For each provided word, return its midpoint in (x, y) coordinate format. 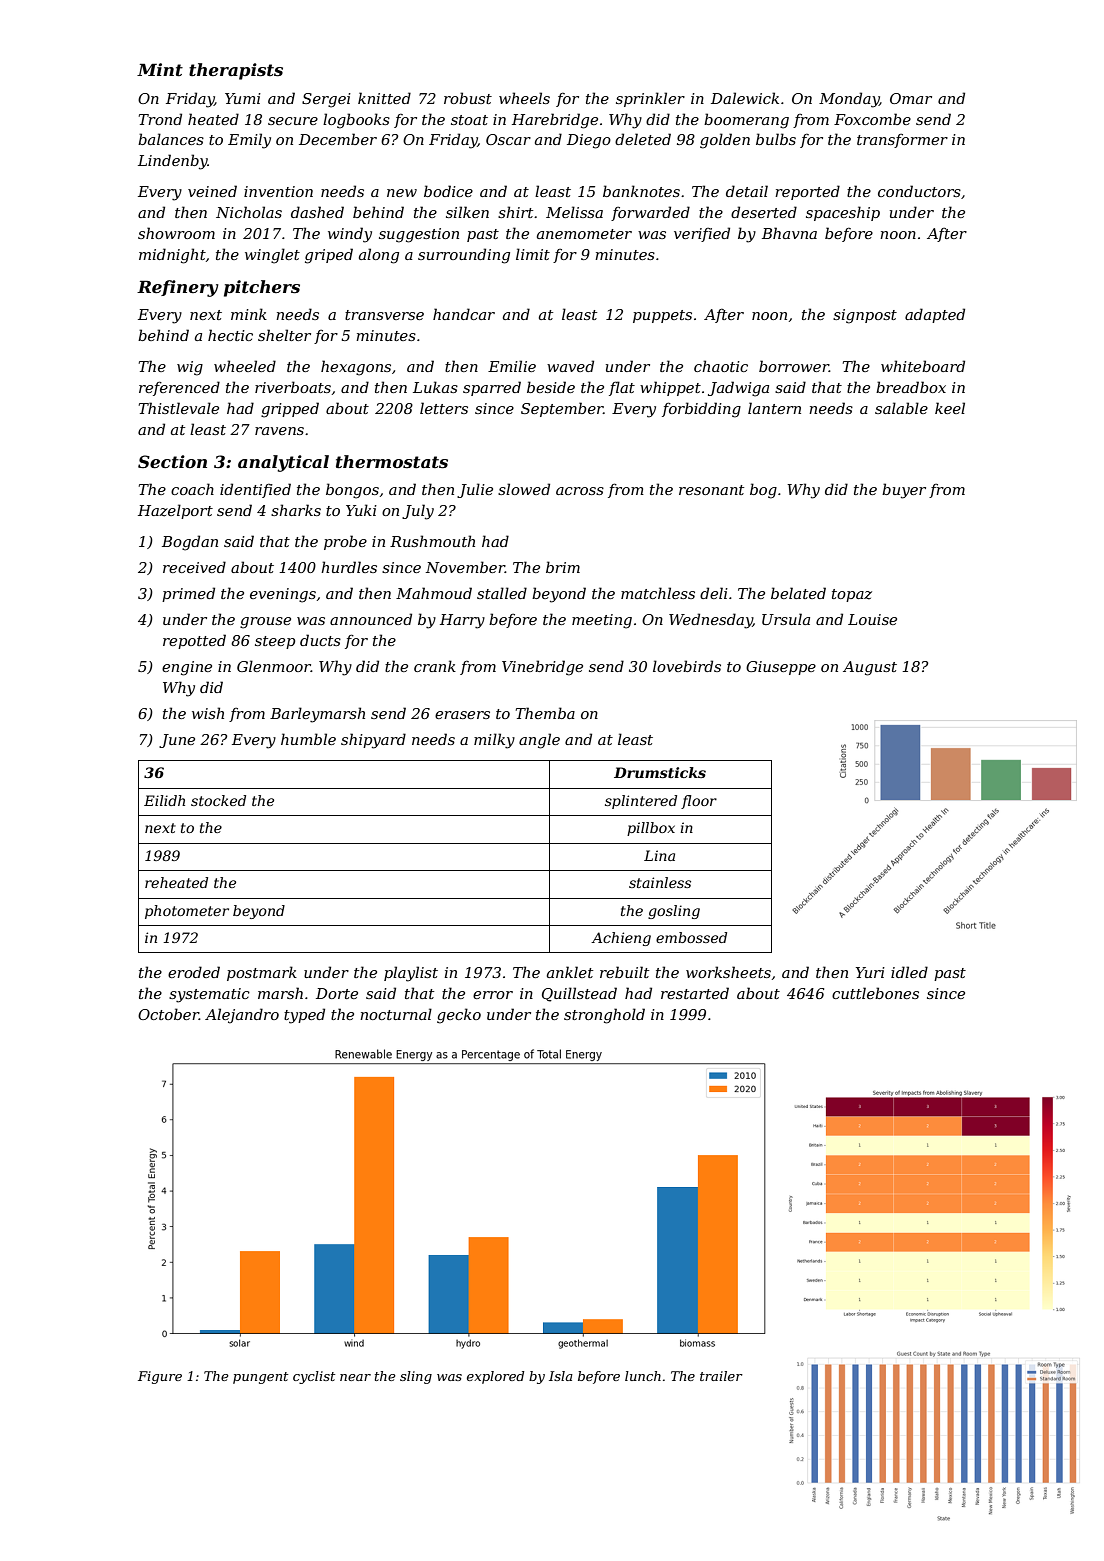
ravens (279, 431)
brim (563, 567)
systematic (209, 995)
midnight (172, 256)
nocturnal (396, 1014)
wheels (524, 98)
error (493, 995)
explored (496, 1377)
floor (699, 802)
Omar (911, 98)
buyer (904, 491)
